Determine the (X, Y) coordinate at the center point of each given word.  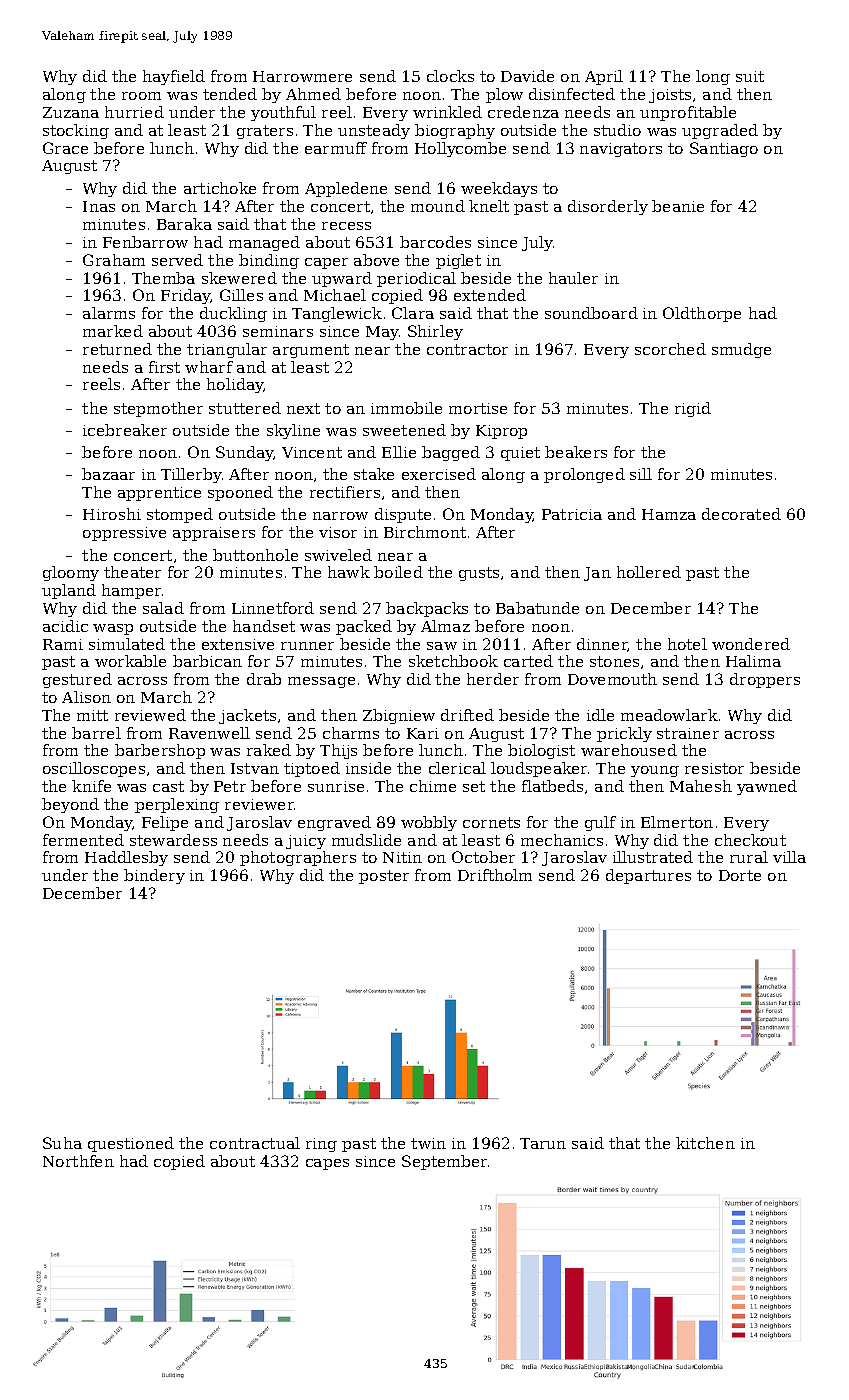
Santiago (724, 149)
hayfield (174, 77)
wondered (751, 644)
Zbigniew (399, 716)
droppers (765, 680)
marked (113, 331)
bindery (154, 876)
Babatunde (537, 608)
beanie (678, 206)
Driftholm (495, 875)
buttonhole (255, 555)
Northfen (78, 1161)
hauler (573, 278)
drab (264, 679)
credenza (523, 112)
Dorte (740, 875)
